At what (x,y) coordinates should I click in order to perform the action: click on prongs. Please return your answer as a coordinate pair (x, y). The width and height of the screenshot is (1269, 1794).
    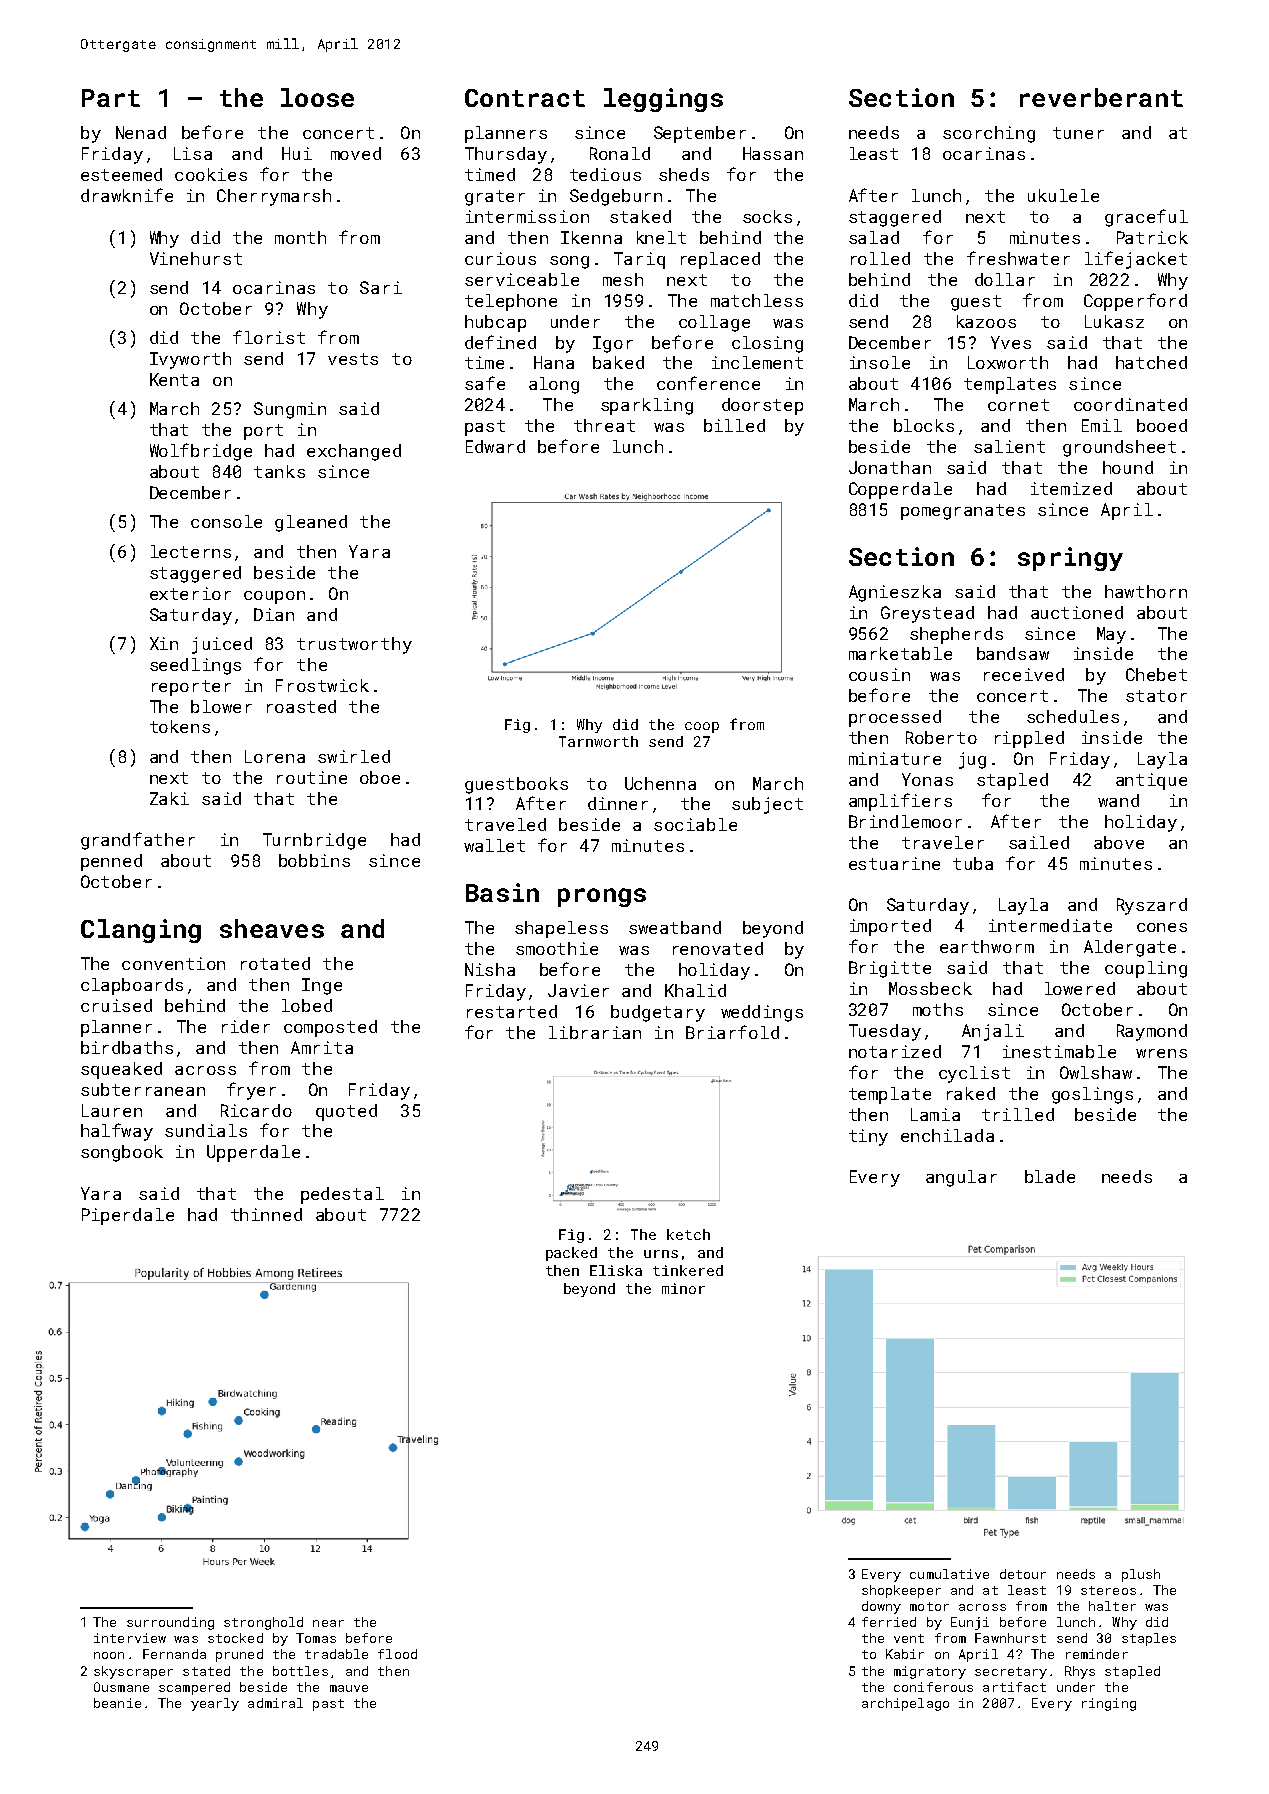
    Looking at the image, I should click on (602, 897).
